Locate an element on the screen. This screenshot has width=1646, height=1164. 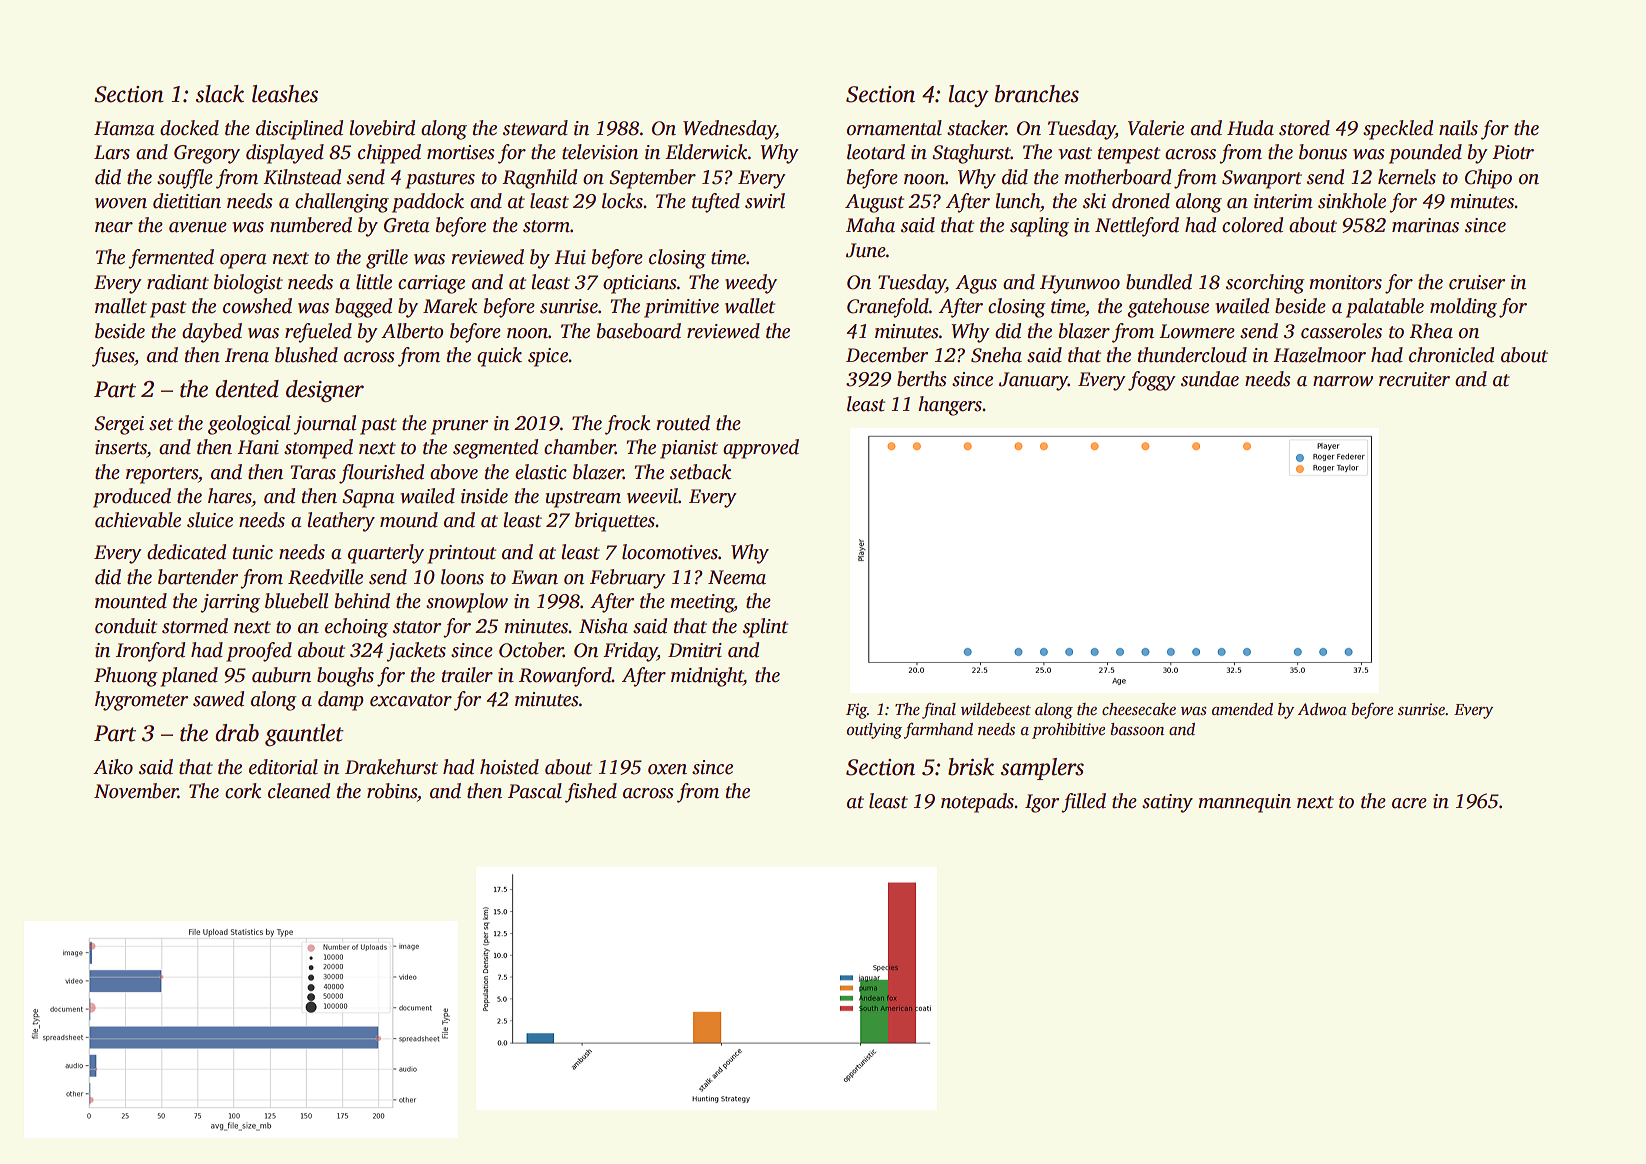
robins is located at coordinates (392, 791).
